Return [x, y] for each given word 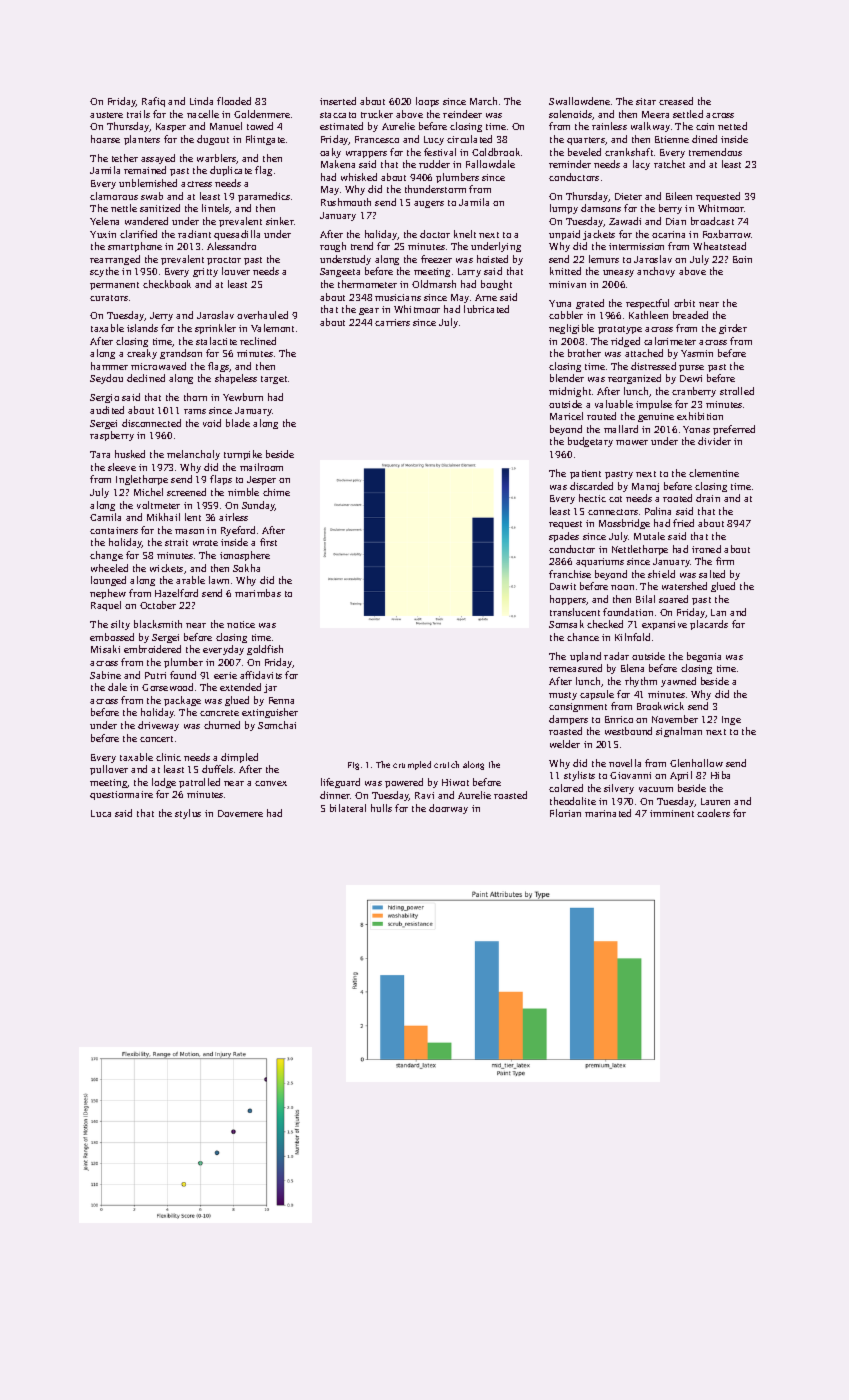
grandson [181, 354]
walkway [650, 127]
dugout [213, 140]
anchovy [656, 272]
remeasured [575, 668]
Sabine [105, 675]
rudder [434, 164]
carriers [392, 322]
